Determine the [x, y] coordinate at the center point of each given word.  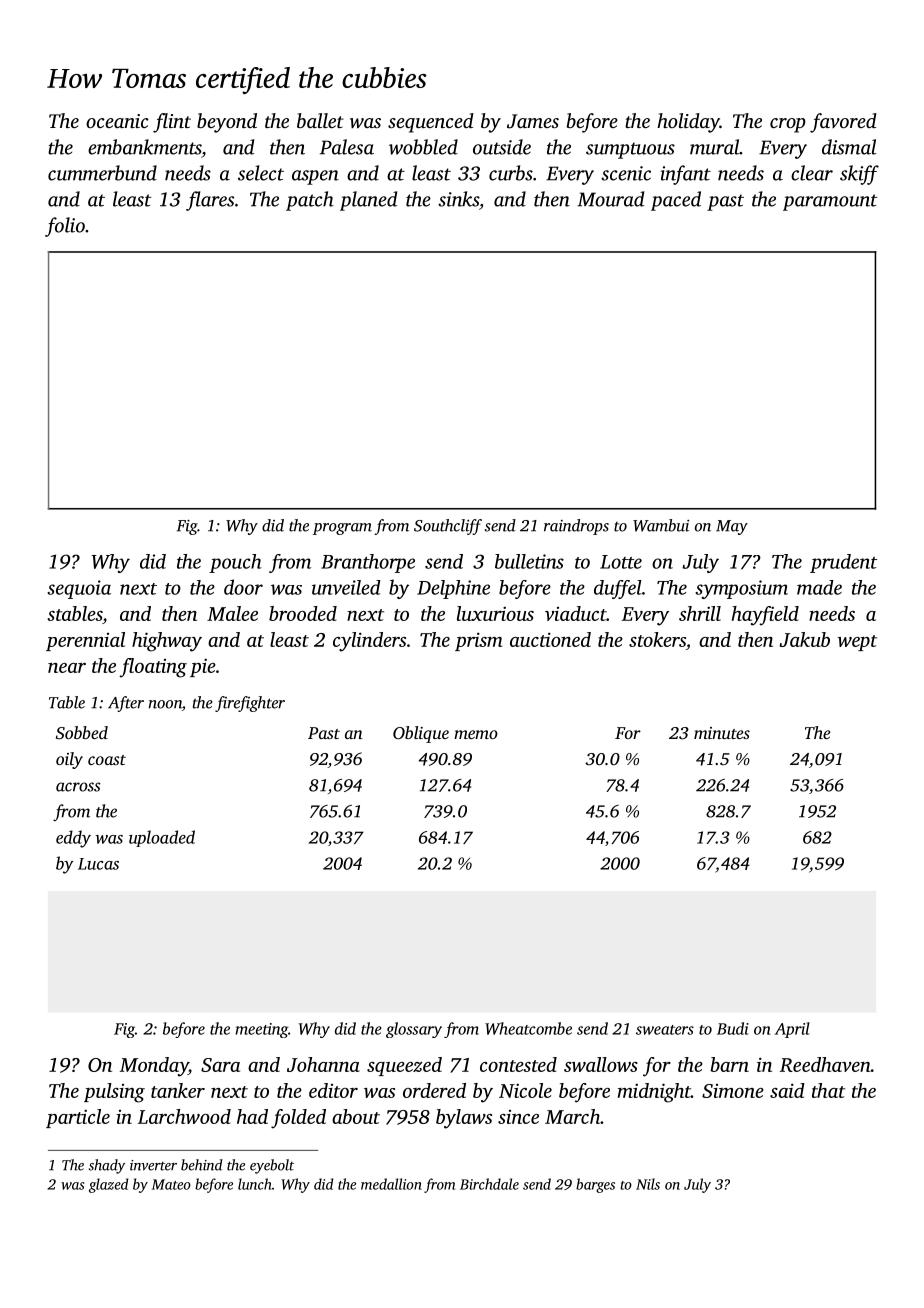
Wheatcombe [528, 1028]
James [533, 121]
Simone [733, 1091]
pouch [235, 563]
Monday [154, 1067]
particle [78, 1118]
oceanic [117, 121]
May [732, 527]
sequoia [79, 589]
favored [843, 123]
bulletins [529, 561]
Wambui [661, 525]
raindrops [576, 527]
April [792, 1030]
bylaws [464, 1119]
